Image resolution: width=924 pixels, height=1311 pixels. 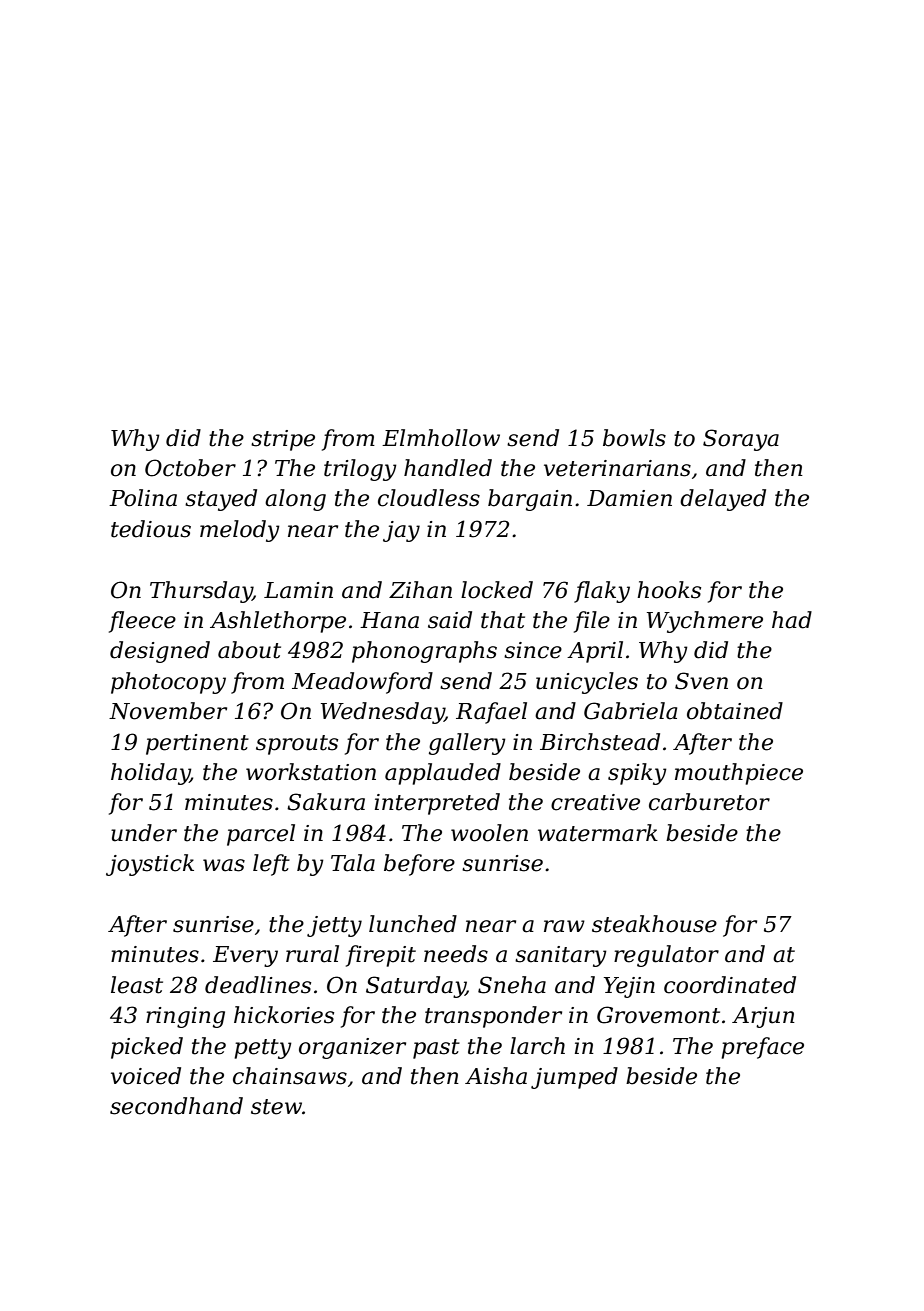 I want to click on transponder, so click(x=493, y=1017).
